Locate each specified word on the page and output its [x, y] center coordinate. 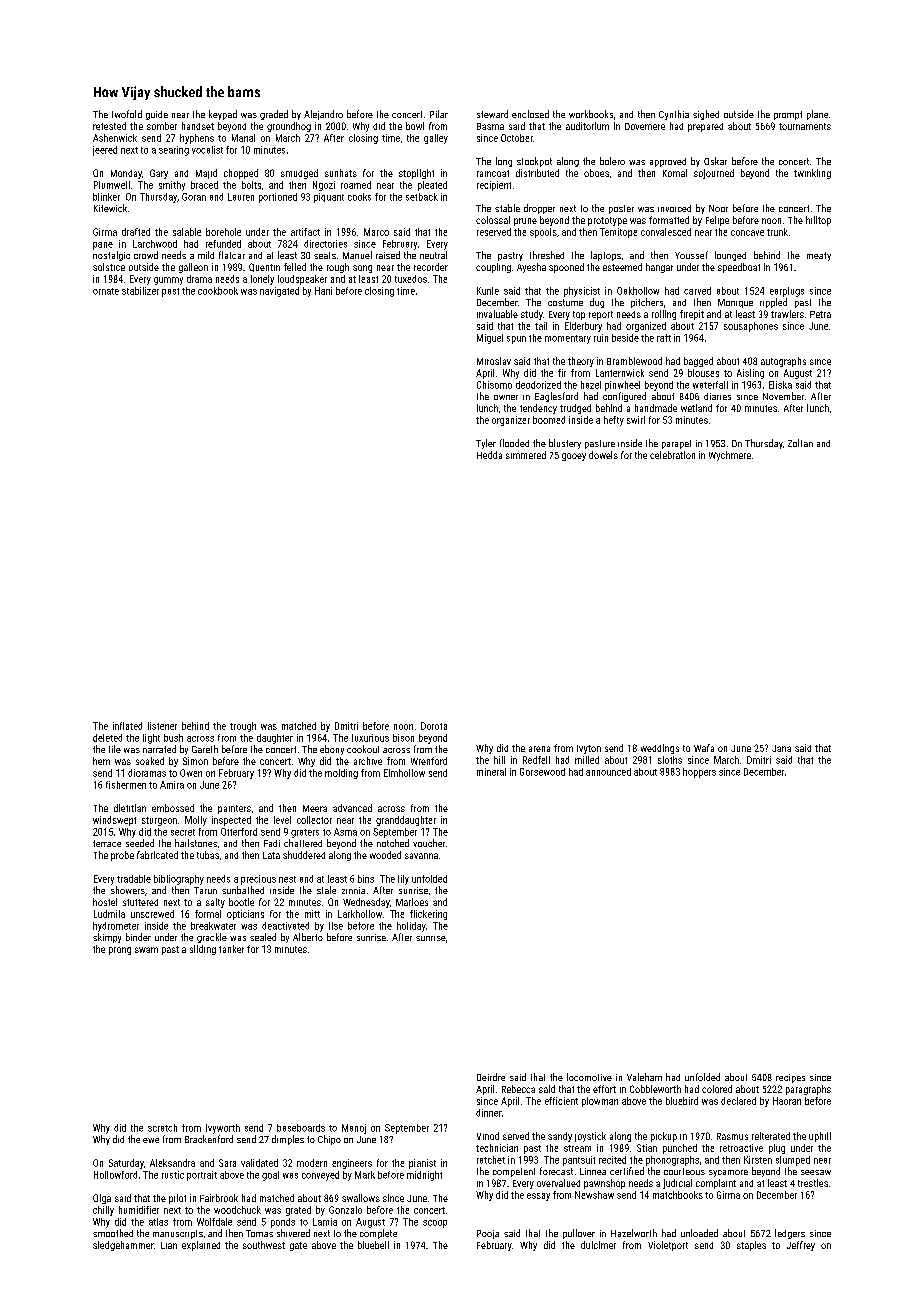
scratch [162, 1128]
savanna [421, 856]
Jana [781, 748]
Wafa [704, 748]
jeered [105, 151]
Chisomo [494, 385]
